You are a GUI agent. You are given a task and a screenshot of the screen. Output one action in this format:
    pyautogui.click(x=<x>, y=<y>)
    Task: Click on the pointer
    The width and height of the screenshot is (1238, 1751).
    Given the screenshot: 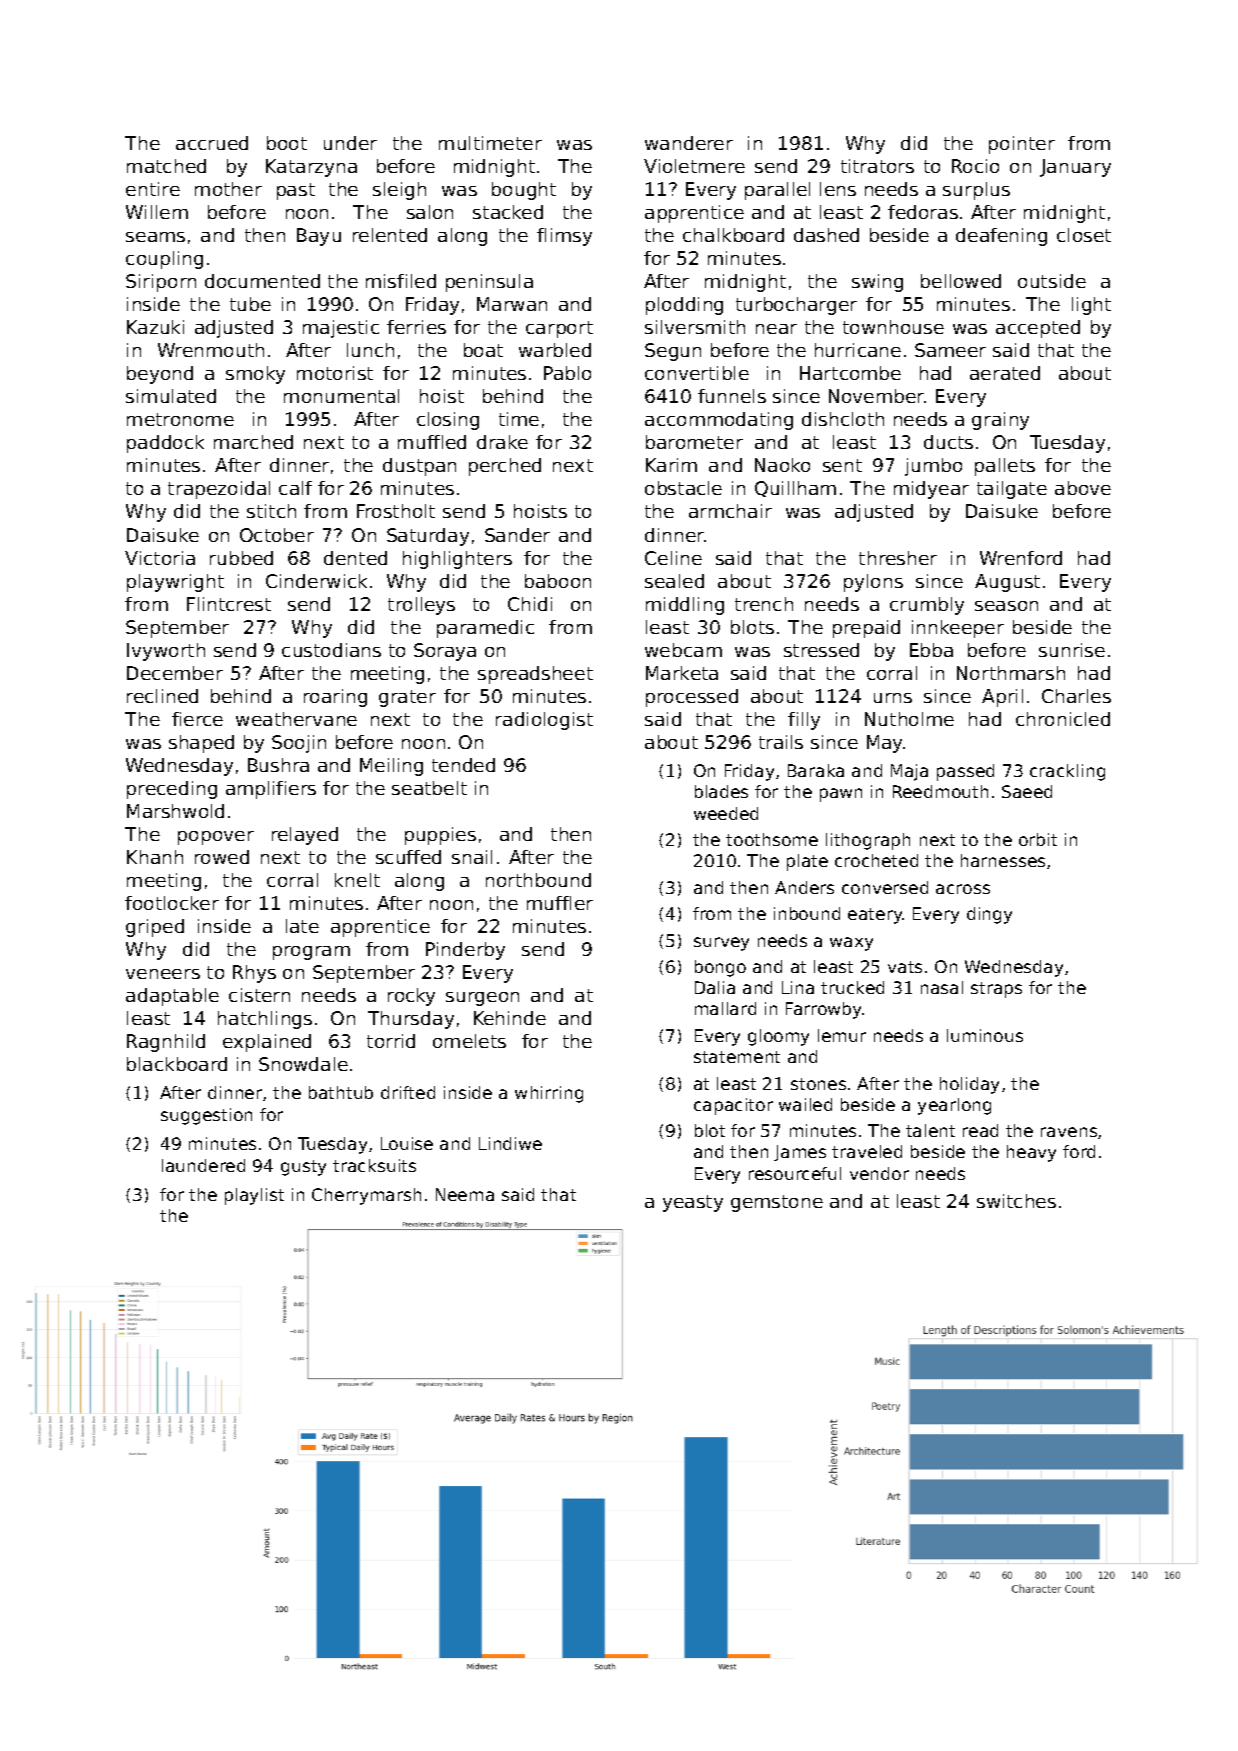 What is the action you would take?
    pyautogui.click(x=1022, y=145)
